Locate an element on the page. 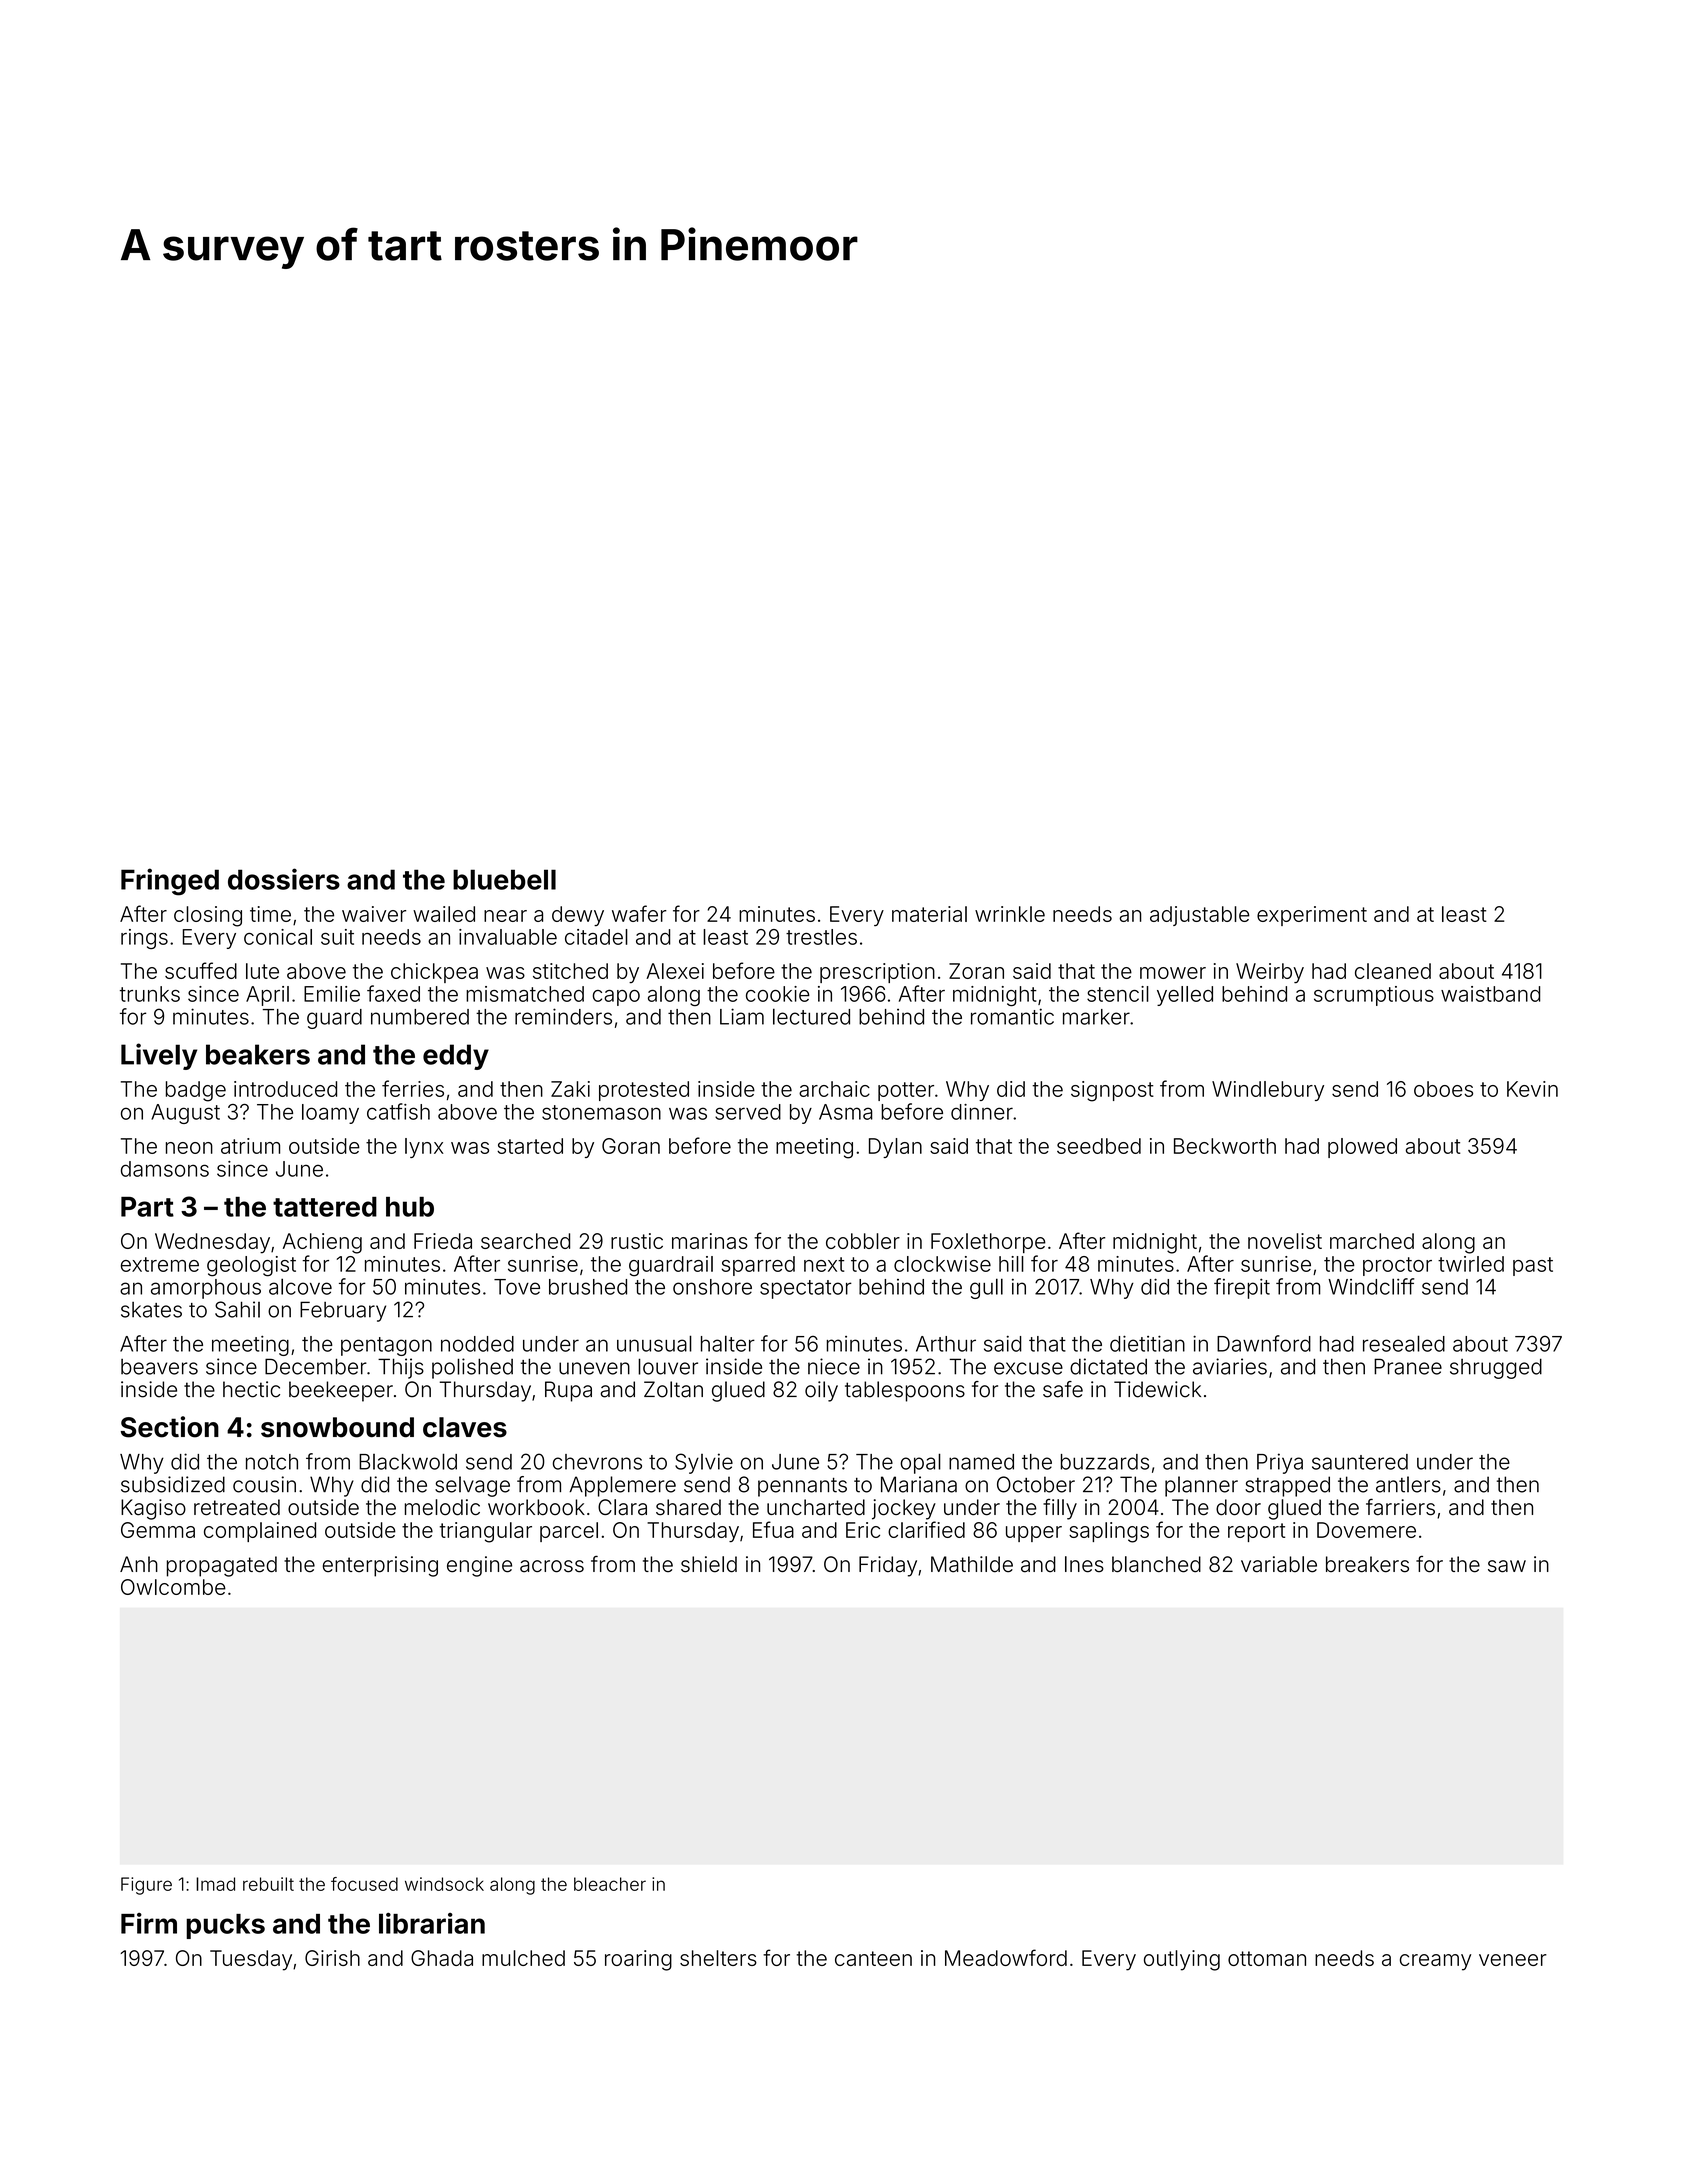 The height and width of the image is (2178, 1683). Fringed is located at coordinates (170, 882).
